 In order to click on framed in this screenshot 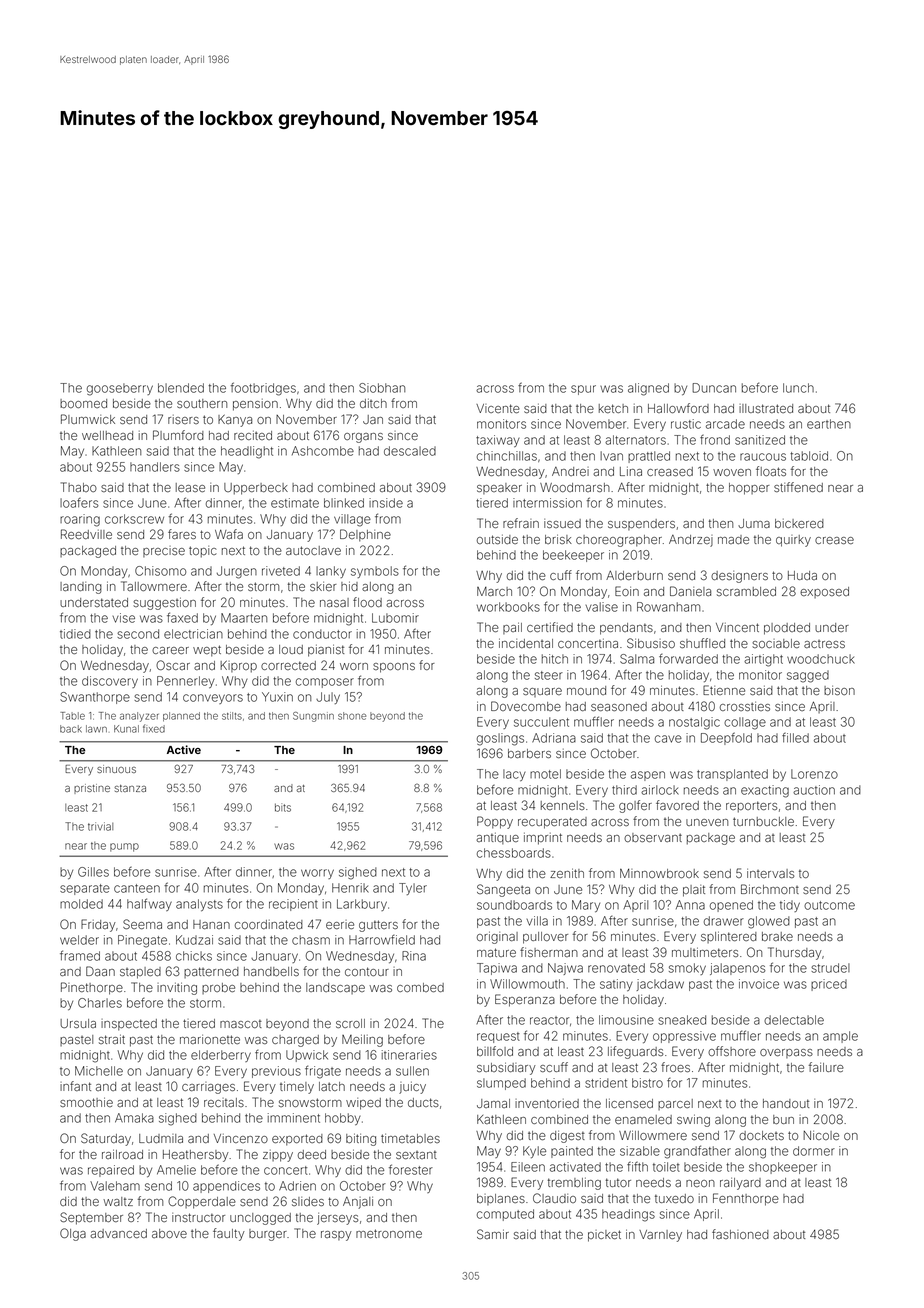, I will do `click(80, 955)`.
